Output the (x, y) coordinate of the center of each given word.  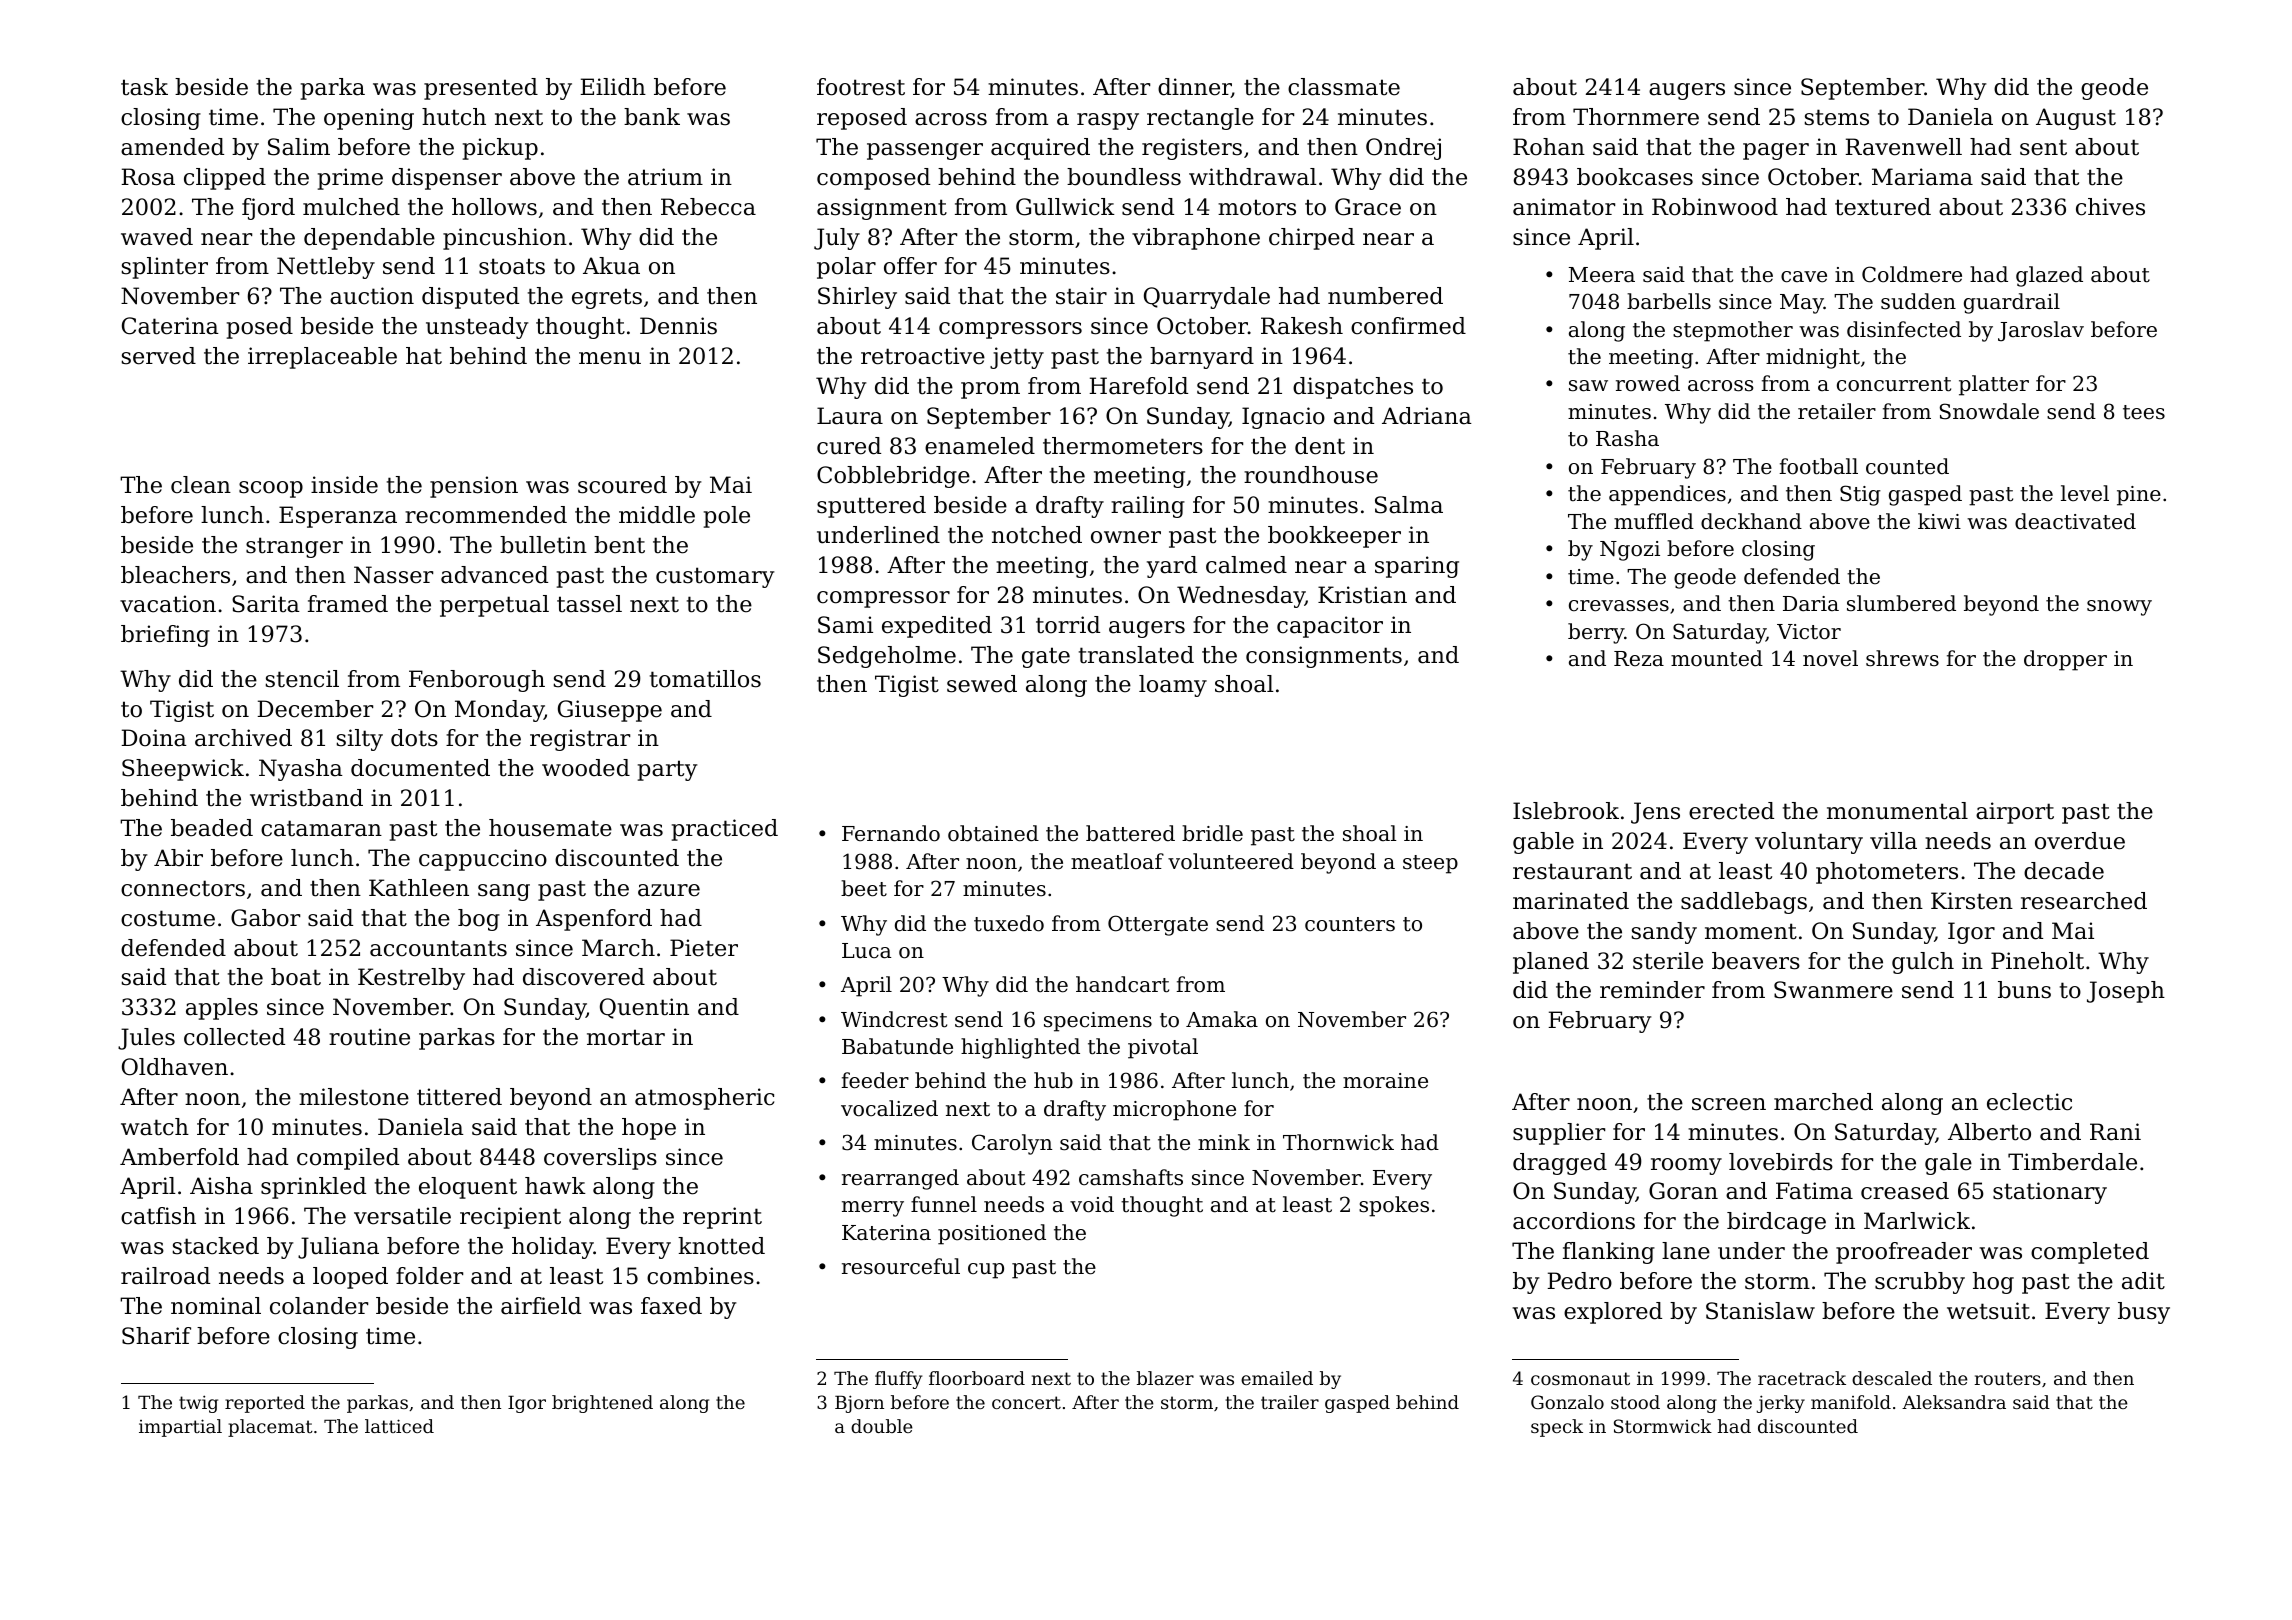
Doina (154, 738)
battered (1130, 833)
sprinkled (313, 1188)
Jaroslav (2041, 331)
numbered (1385, 296)
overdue (2080, 841)
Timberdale (2072, 1162)
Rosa (148, 177)
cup (986, 1271)
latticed (399, 1426)
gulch (1923, 963)
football (1818, 466)
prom (990, 390)
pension (474, 487)
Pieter (704, 948)
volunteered (1231, 861)
